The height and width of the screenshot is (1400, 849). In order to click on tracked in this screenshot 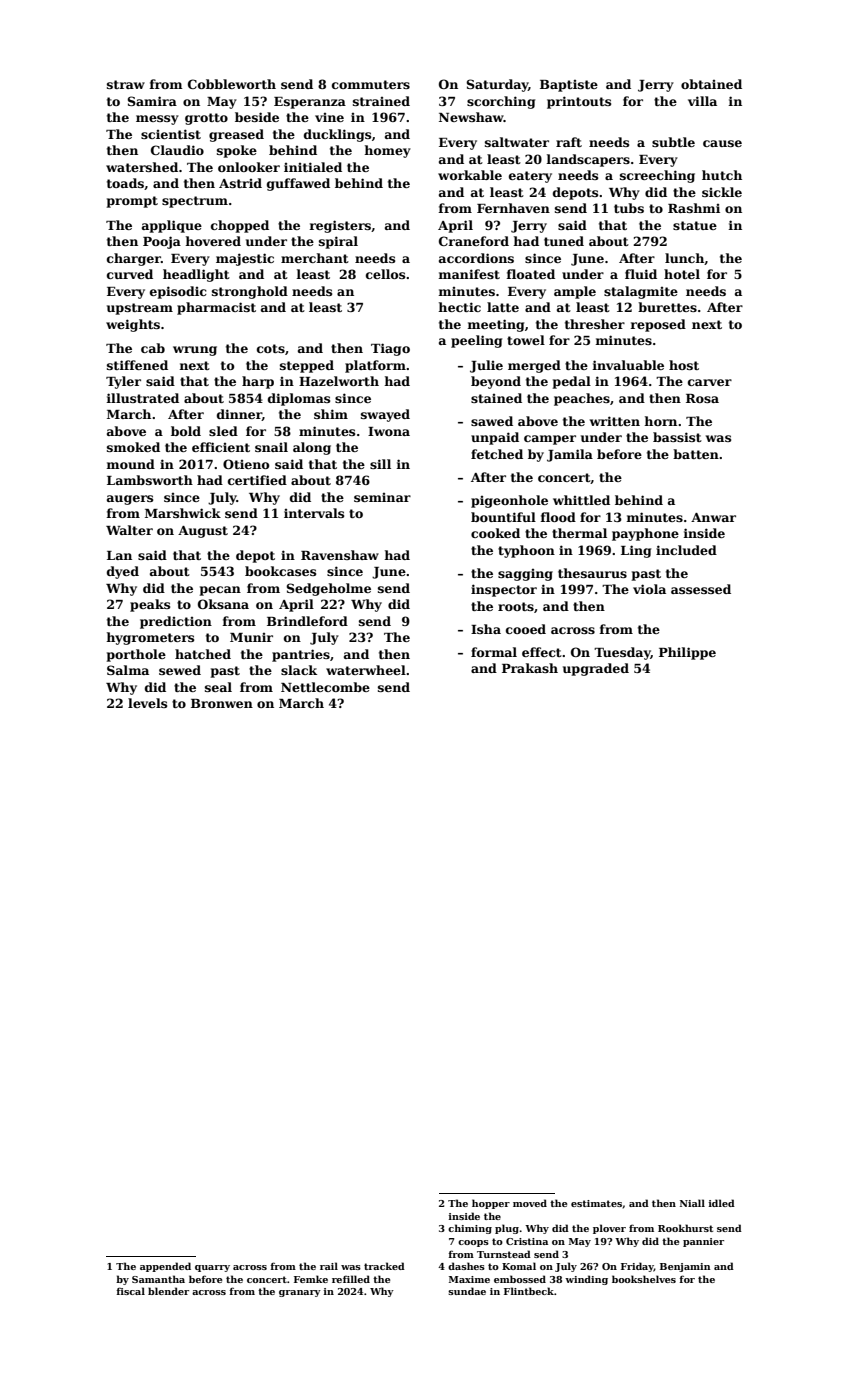, I will do `click(384, 1266)`.
